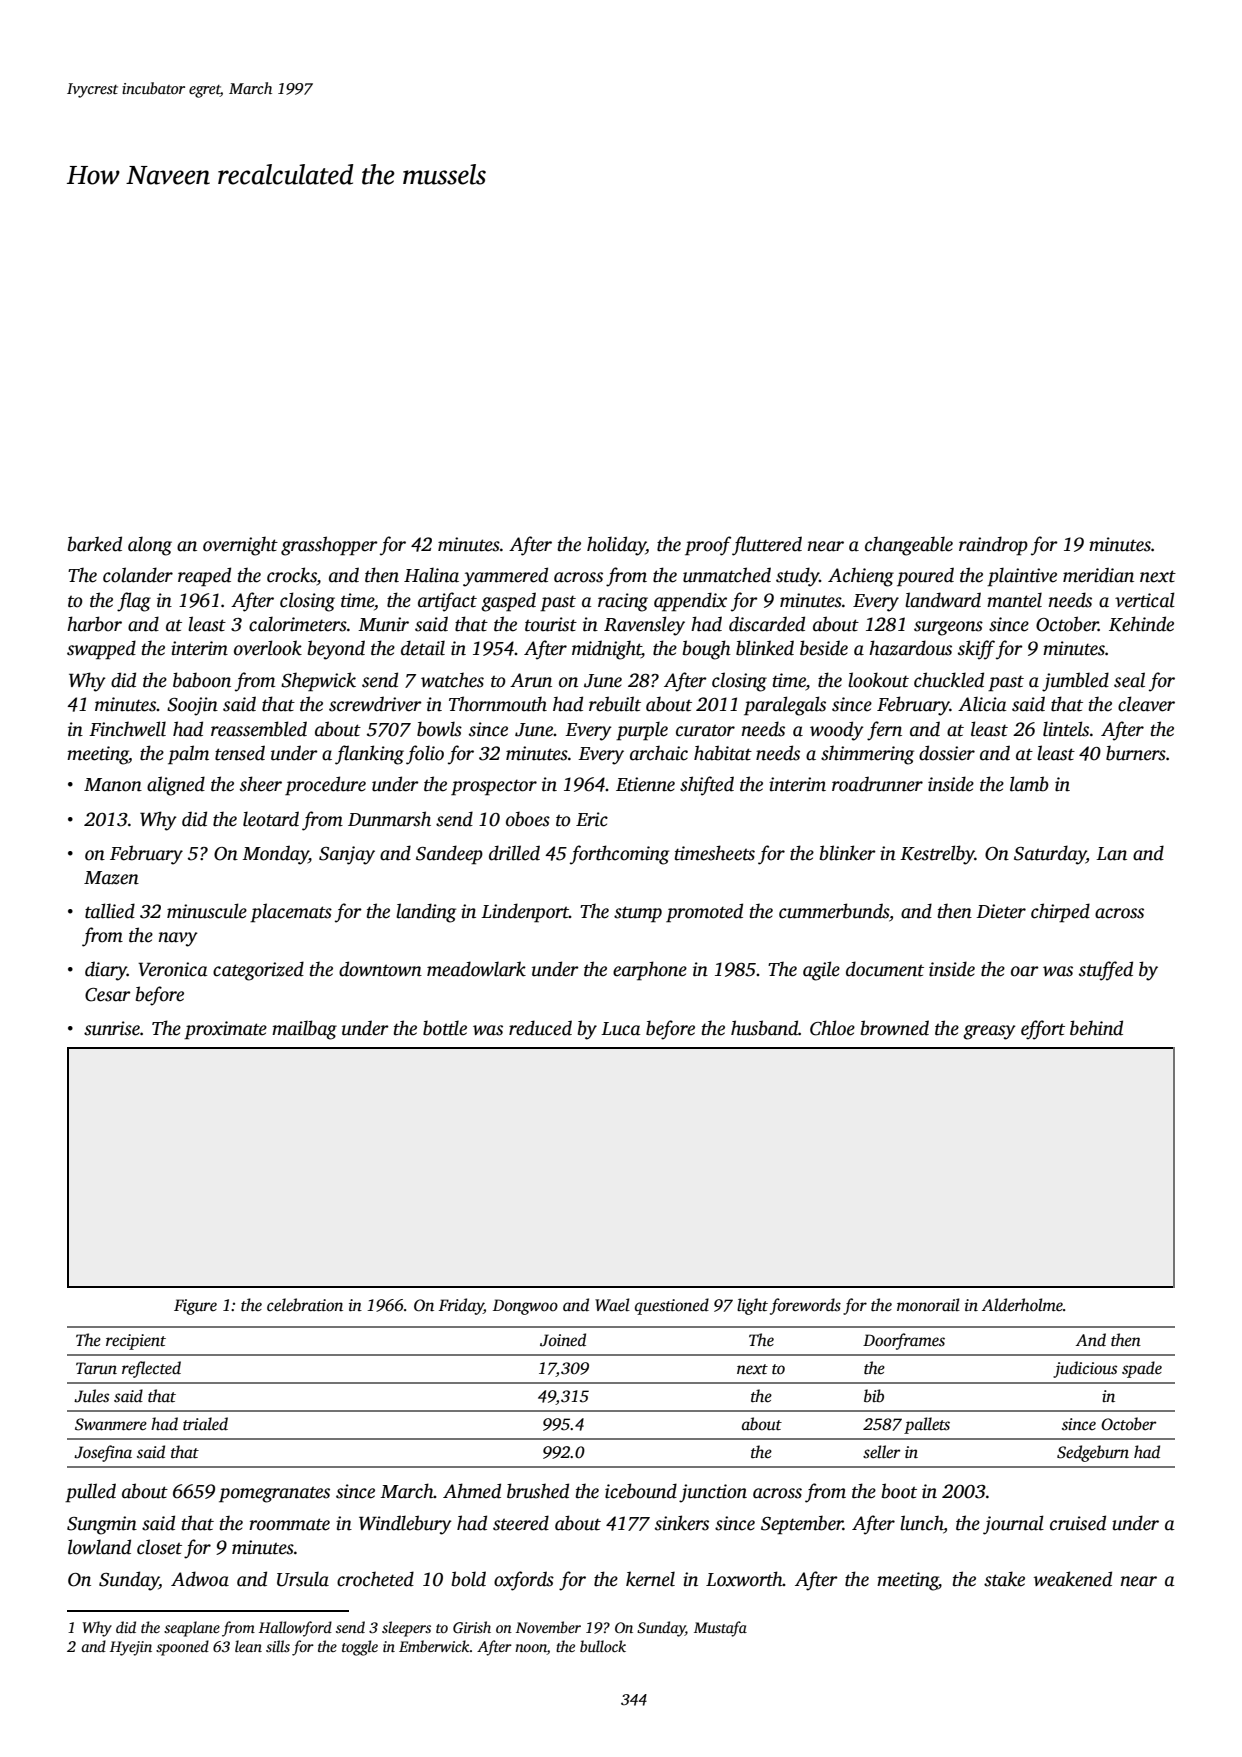 This page has width=1242, height=1757. What do you see at coordinates (621, 1029) in the page?
I see `Luca` at bounding box center [621, 1029].
